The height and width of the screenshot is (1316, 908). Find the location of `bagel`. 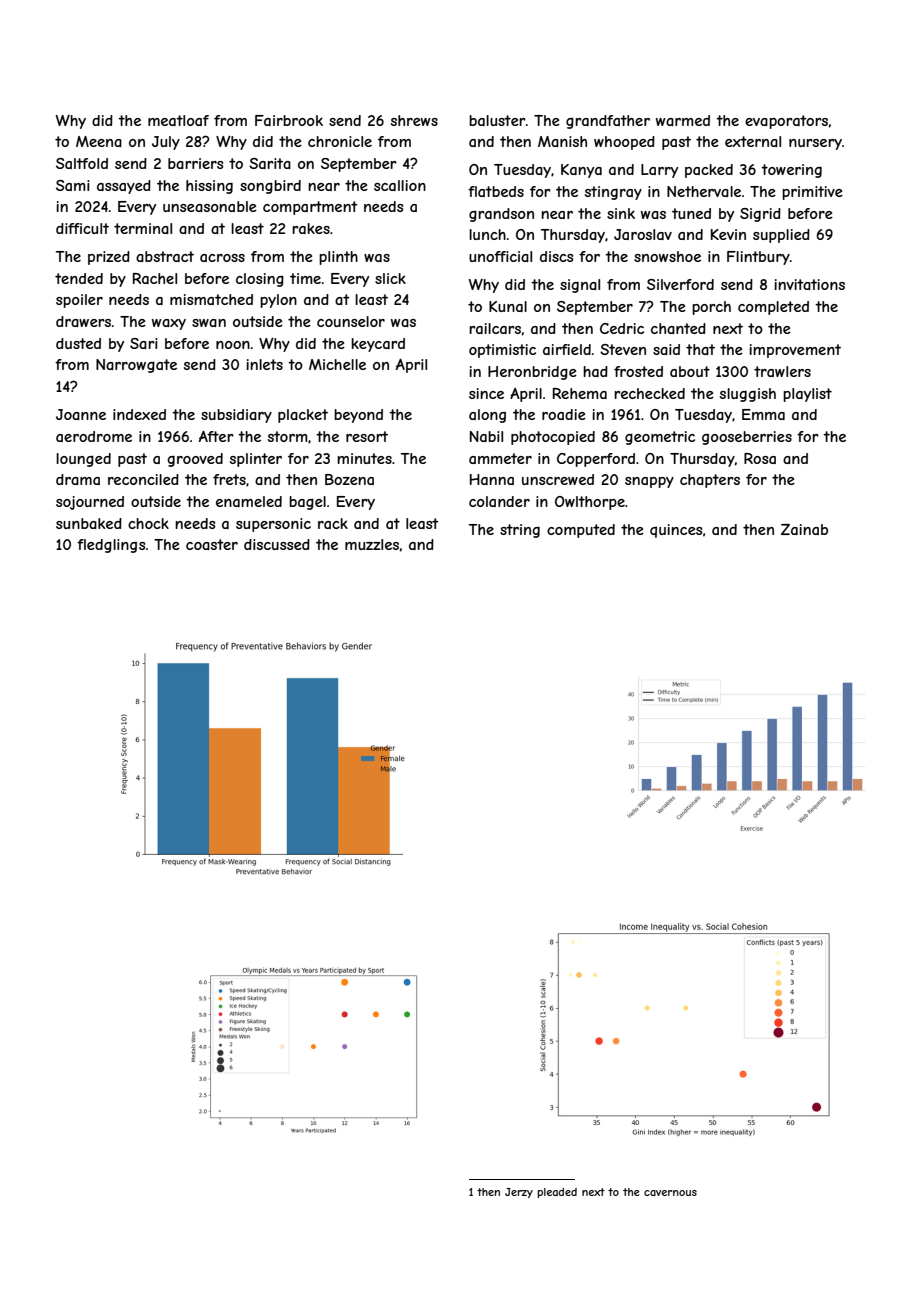

bagel is located at coordinates (307, 503).
